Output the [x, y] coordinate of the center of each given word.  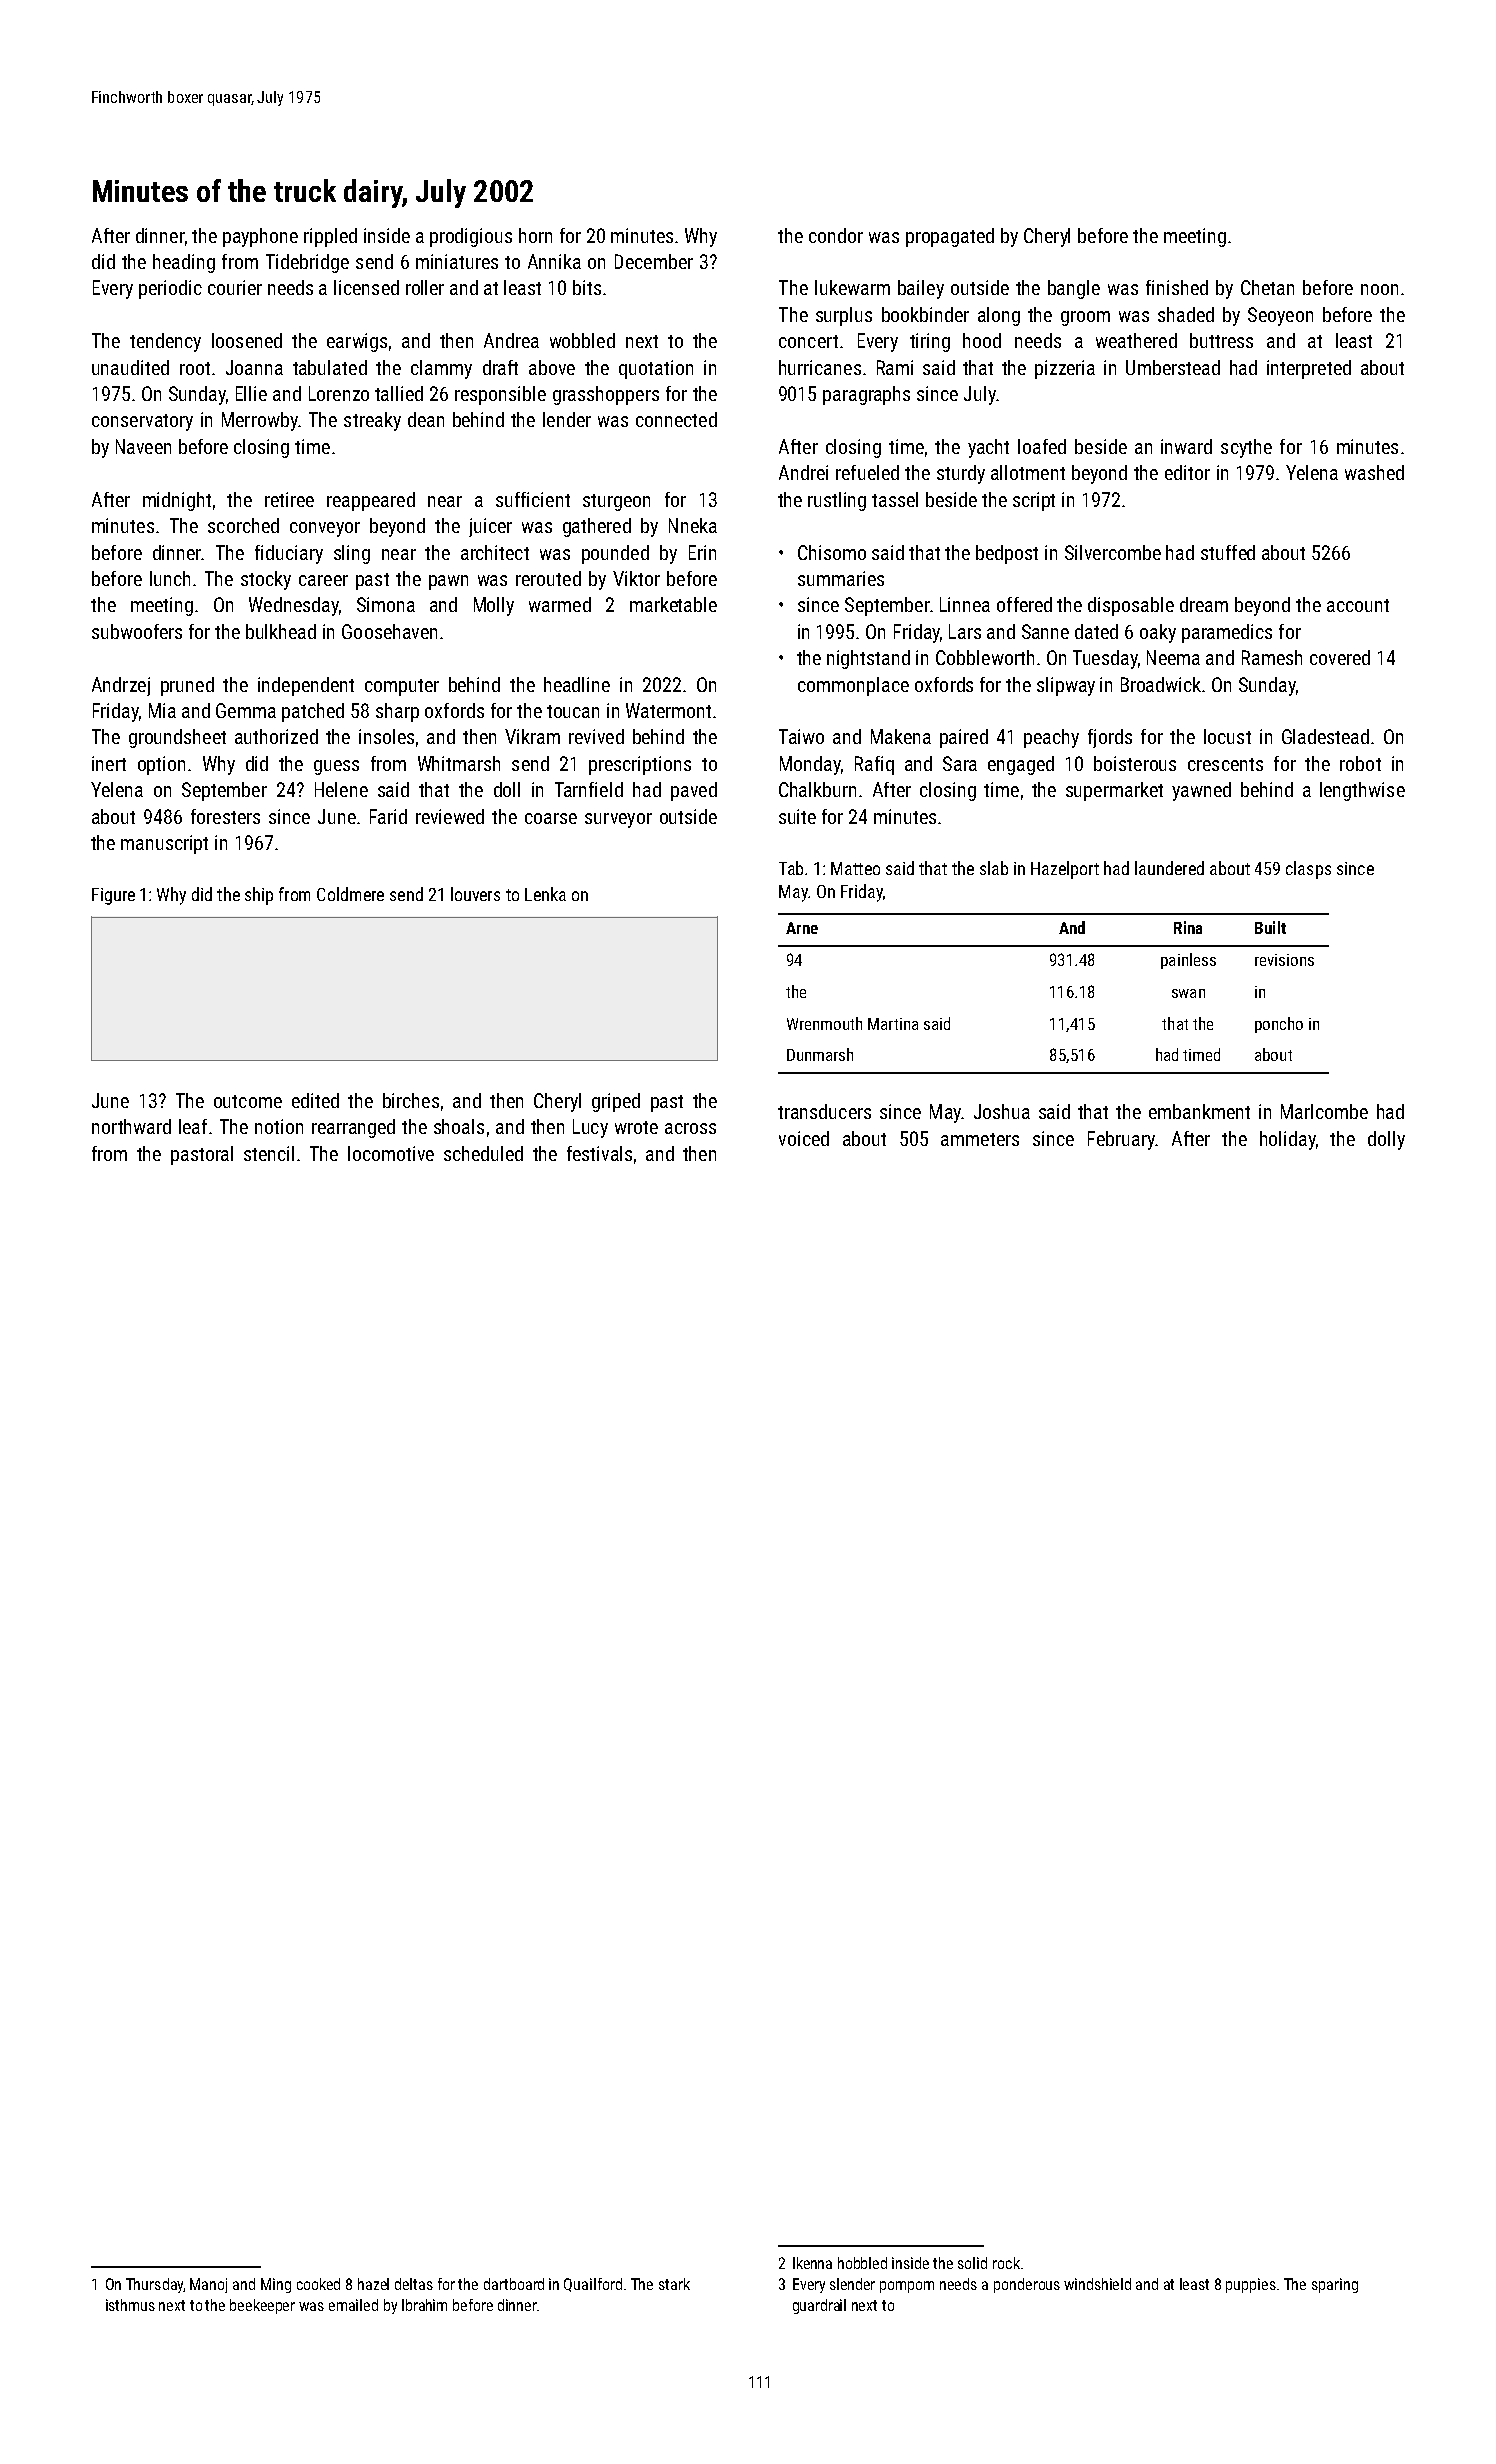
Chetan [1267, 287]
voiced [804, 1138]
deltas [414, 2284]
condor [836, 235]
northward [131, 1126]
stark [674, 2284]
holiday [1287, 1140]
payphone [260, 237]
